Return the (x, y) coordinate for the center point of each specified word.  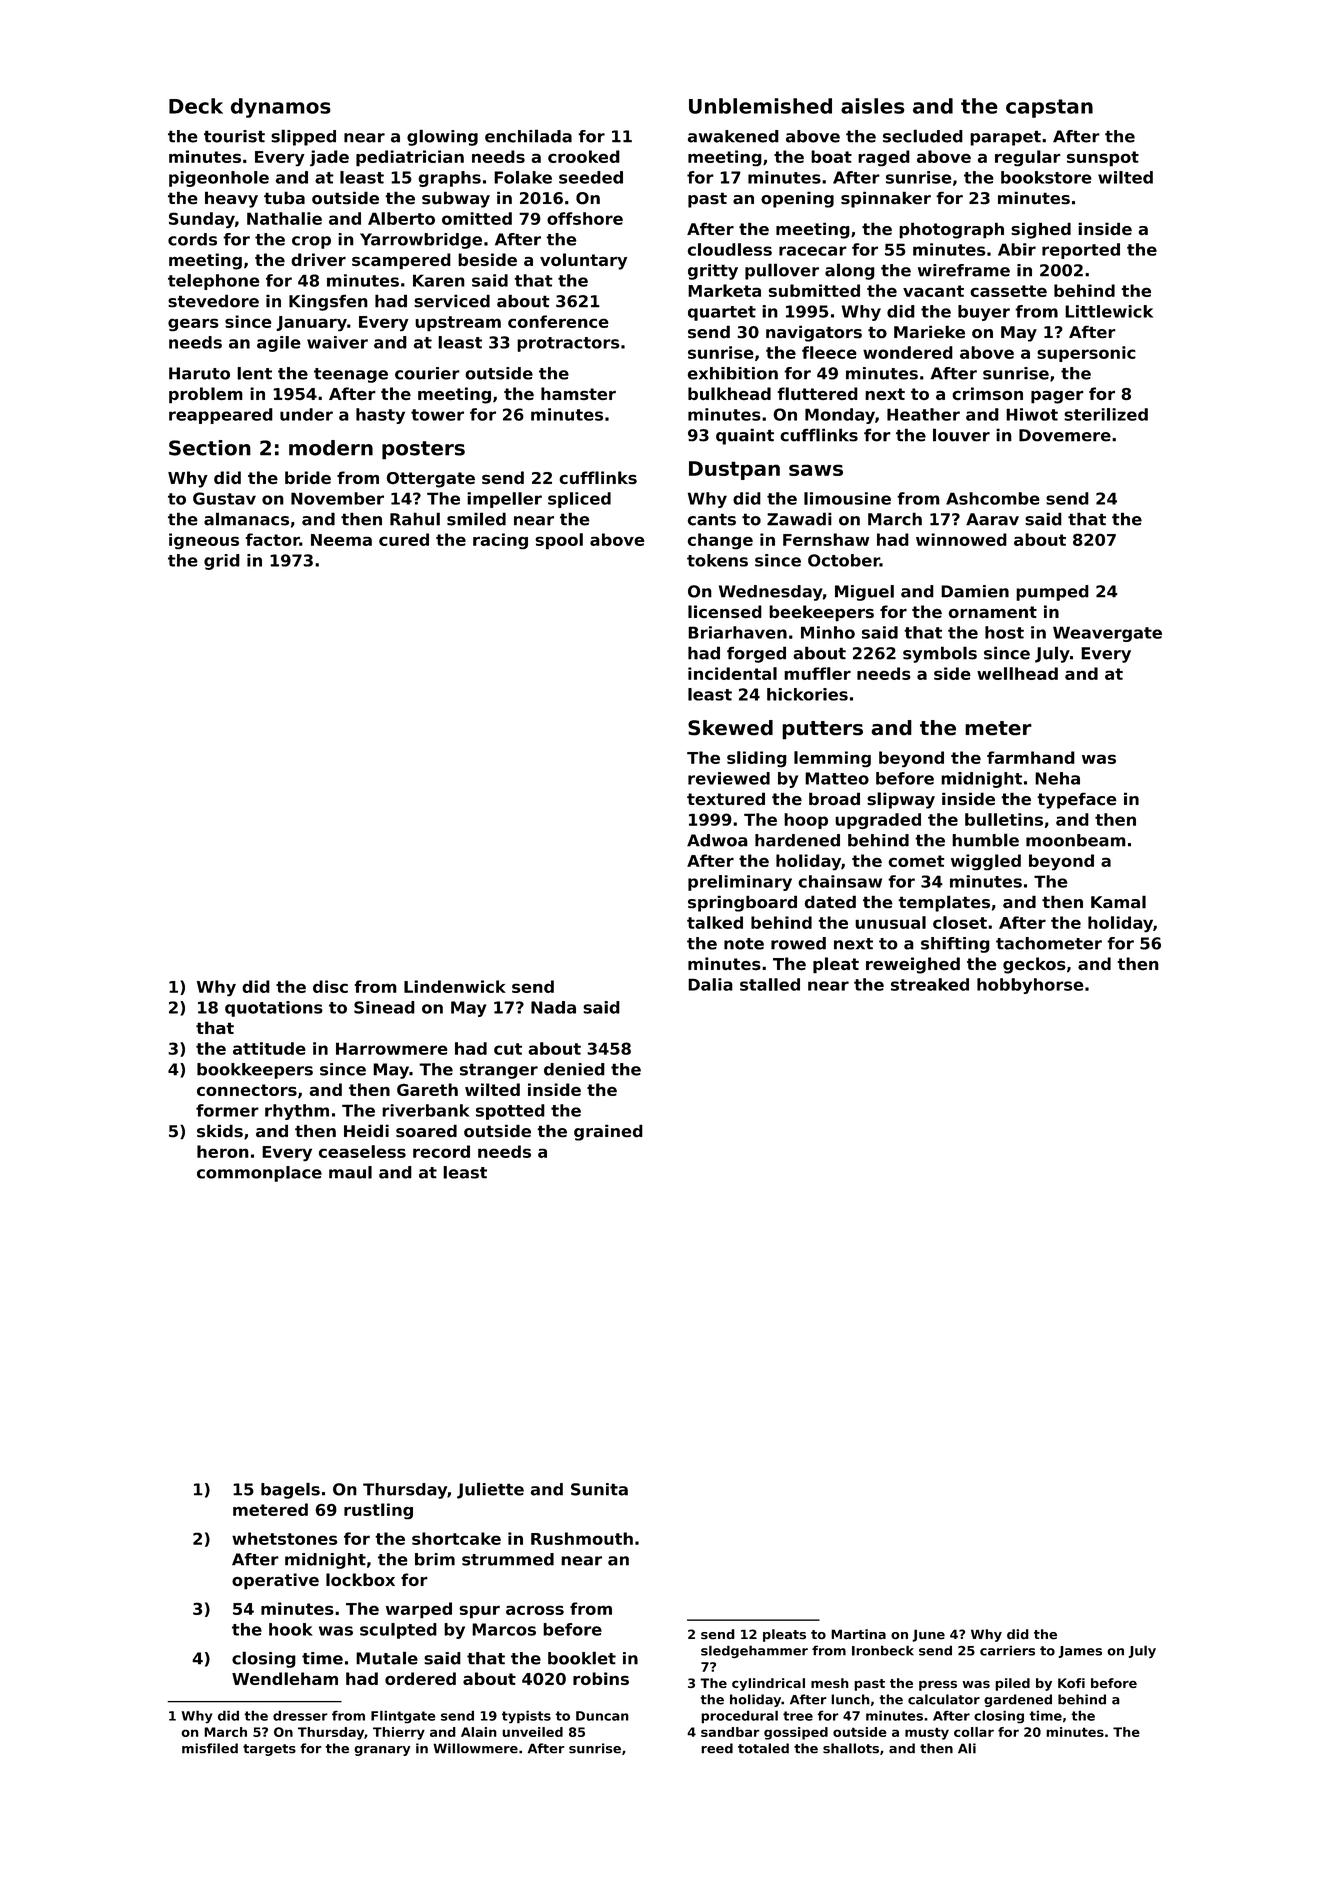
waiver (337, 342)
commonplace (259, 1174)
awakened (733, 136)
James (1080, 1652)
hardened (797, 840)
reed (717, 1748)
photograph (951, 230)
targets (269, 1750)
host (1004, 632)
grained (608, 1132)
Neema (341, 540)
